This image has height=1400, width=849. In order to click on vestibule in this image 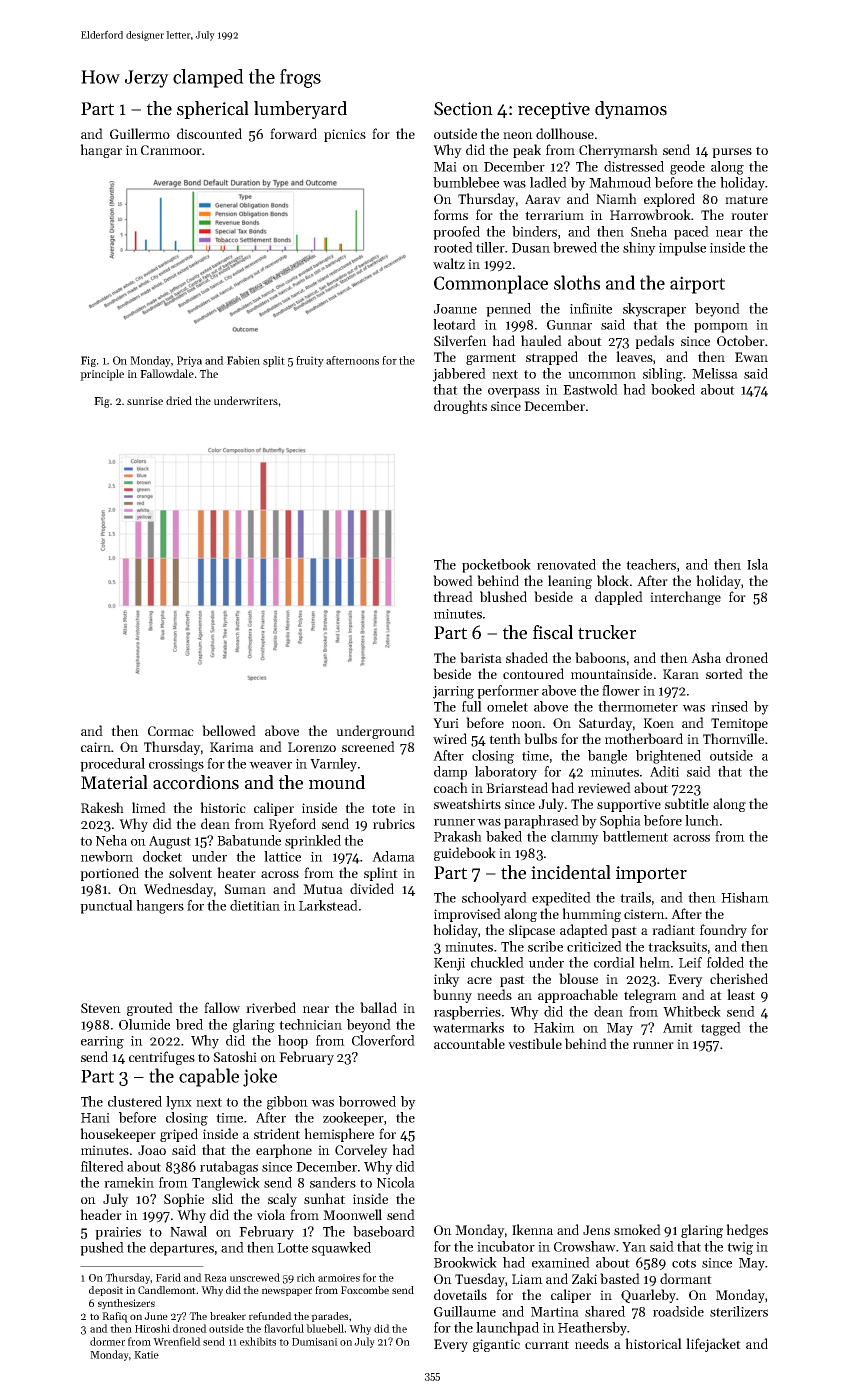, I will do `click(535, 1043)`.
